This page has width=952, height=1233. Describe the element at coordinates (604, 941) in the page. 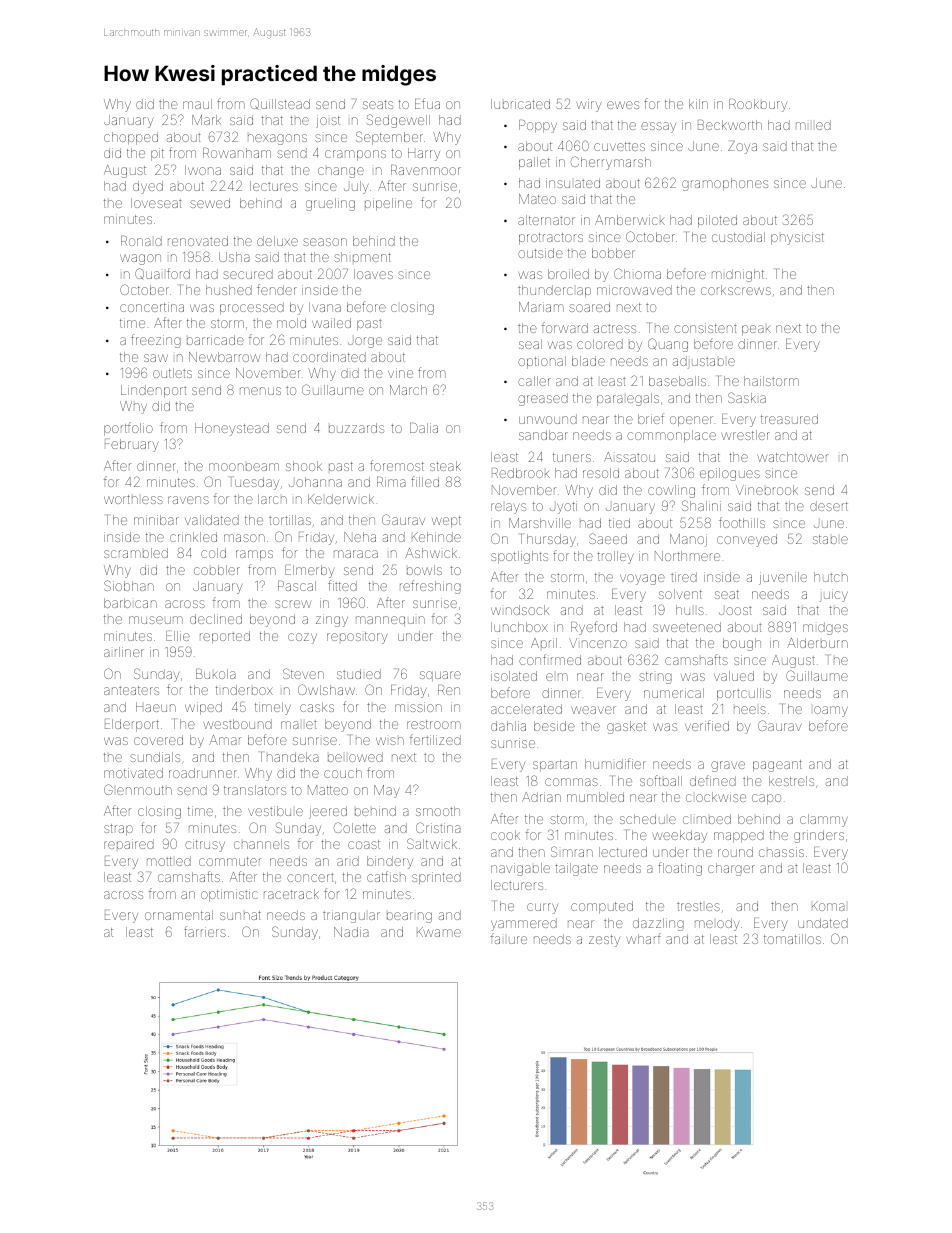

I see `zesty` at that location.
